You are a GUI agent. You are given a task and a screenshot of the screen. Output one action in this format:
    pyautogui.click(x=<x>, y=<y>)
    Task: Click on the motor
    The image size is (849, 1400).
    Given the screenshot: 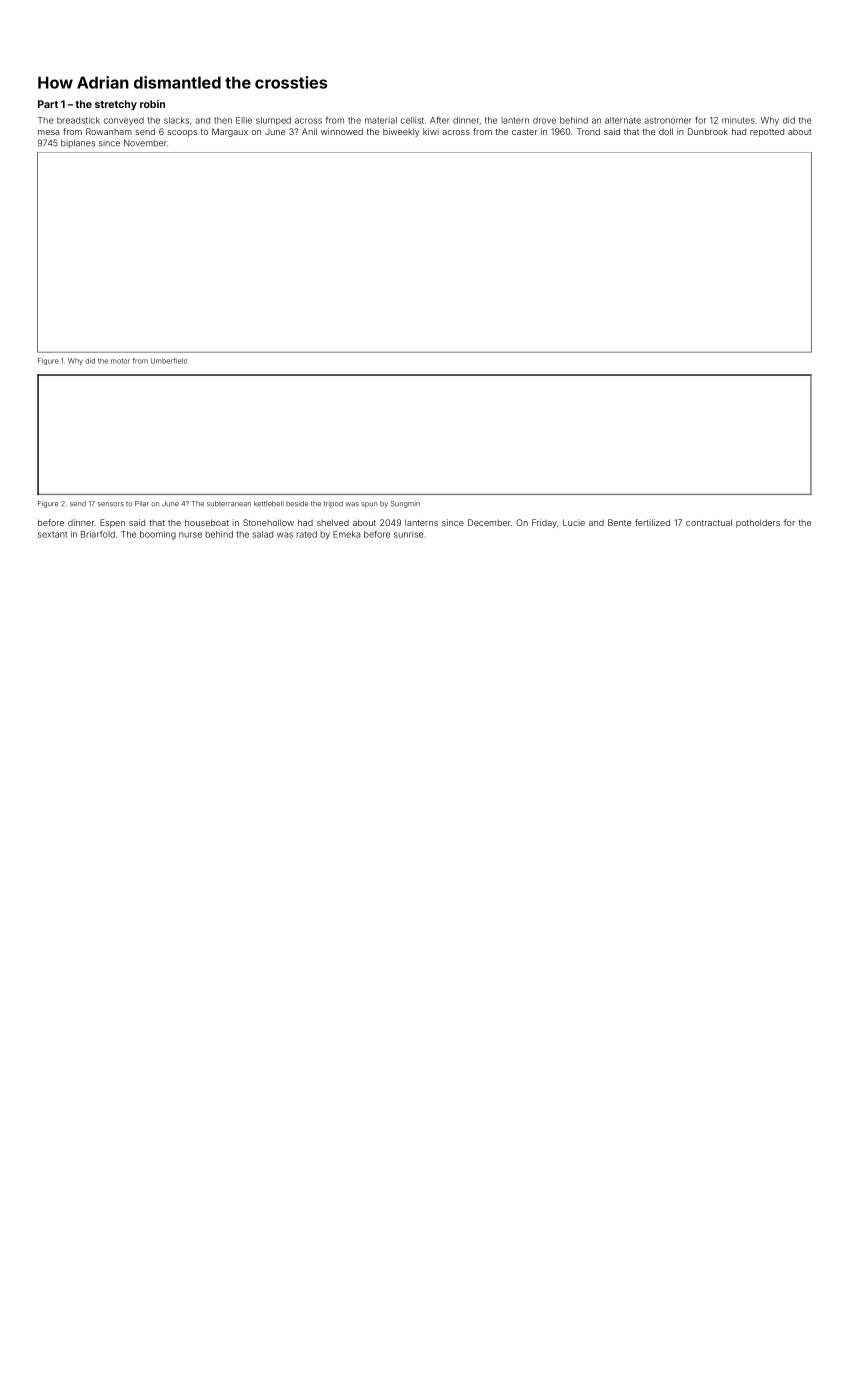 What is the action you would take?
    pyautogui.click(x=120, y=361)
